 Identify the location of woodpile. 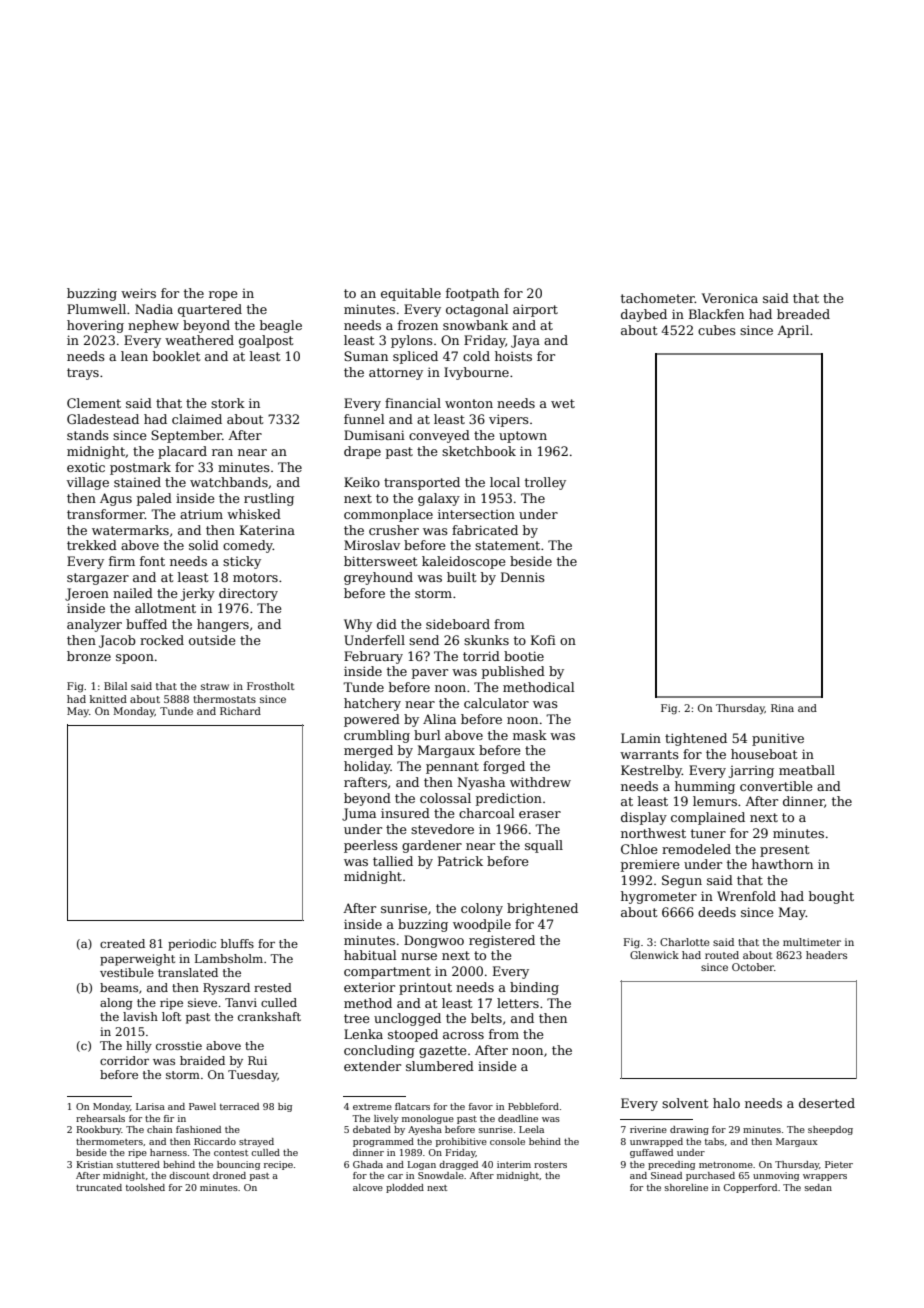
(482, 925).
